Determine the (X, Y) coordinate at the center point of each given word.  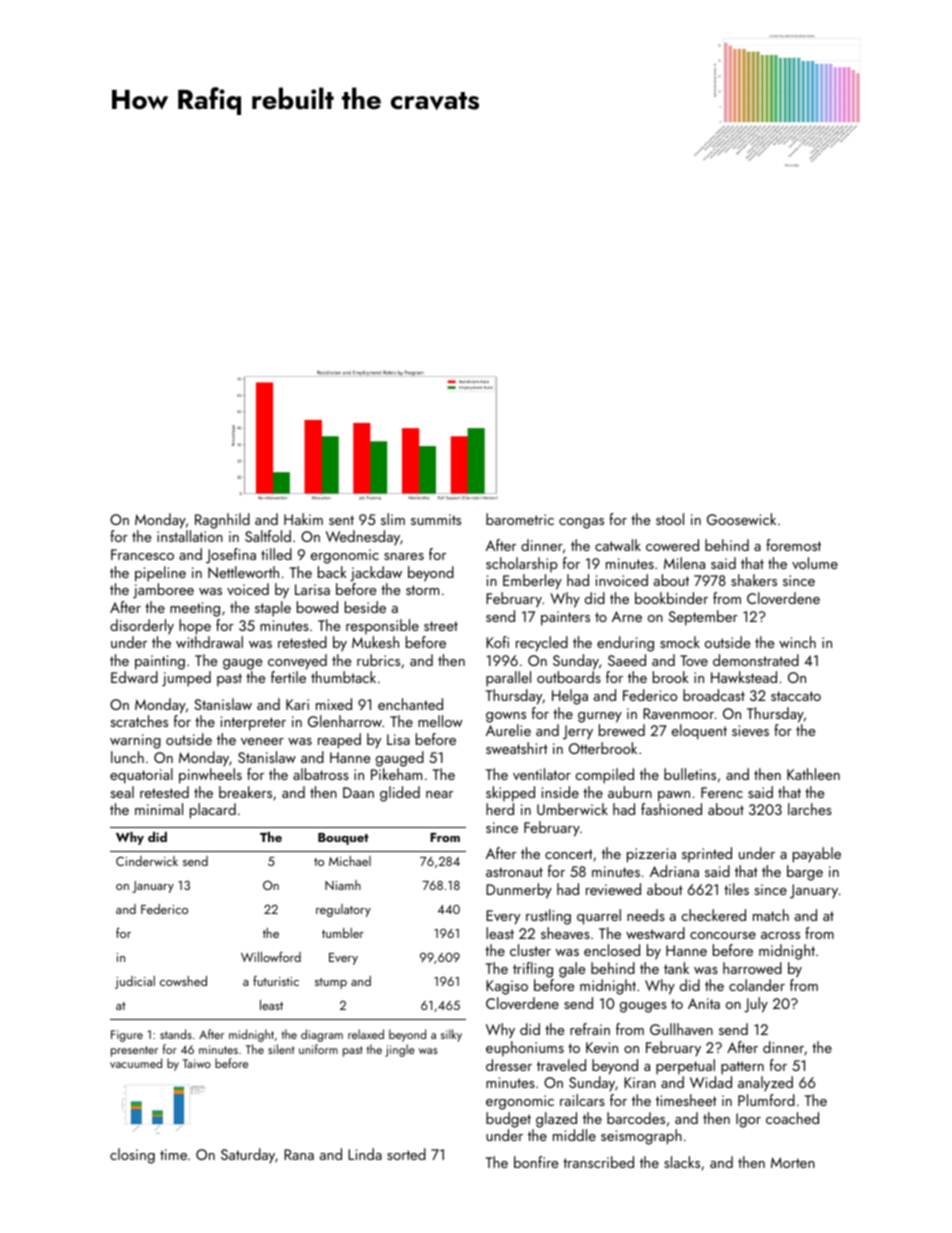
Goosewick (741, 519)
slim (393, 519)
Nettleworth (243, 572)
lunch (127, 757)
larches (810, 809)
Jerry (578, 732)
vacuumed (136, 1063)
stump (331, 983)
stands (176, 1034)
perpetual (685, 1067)
